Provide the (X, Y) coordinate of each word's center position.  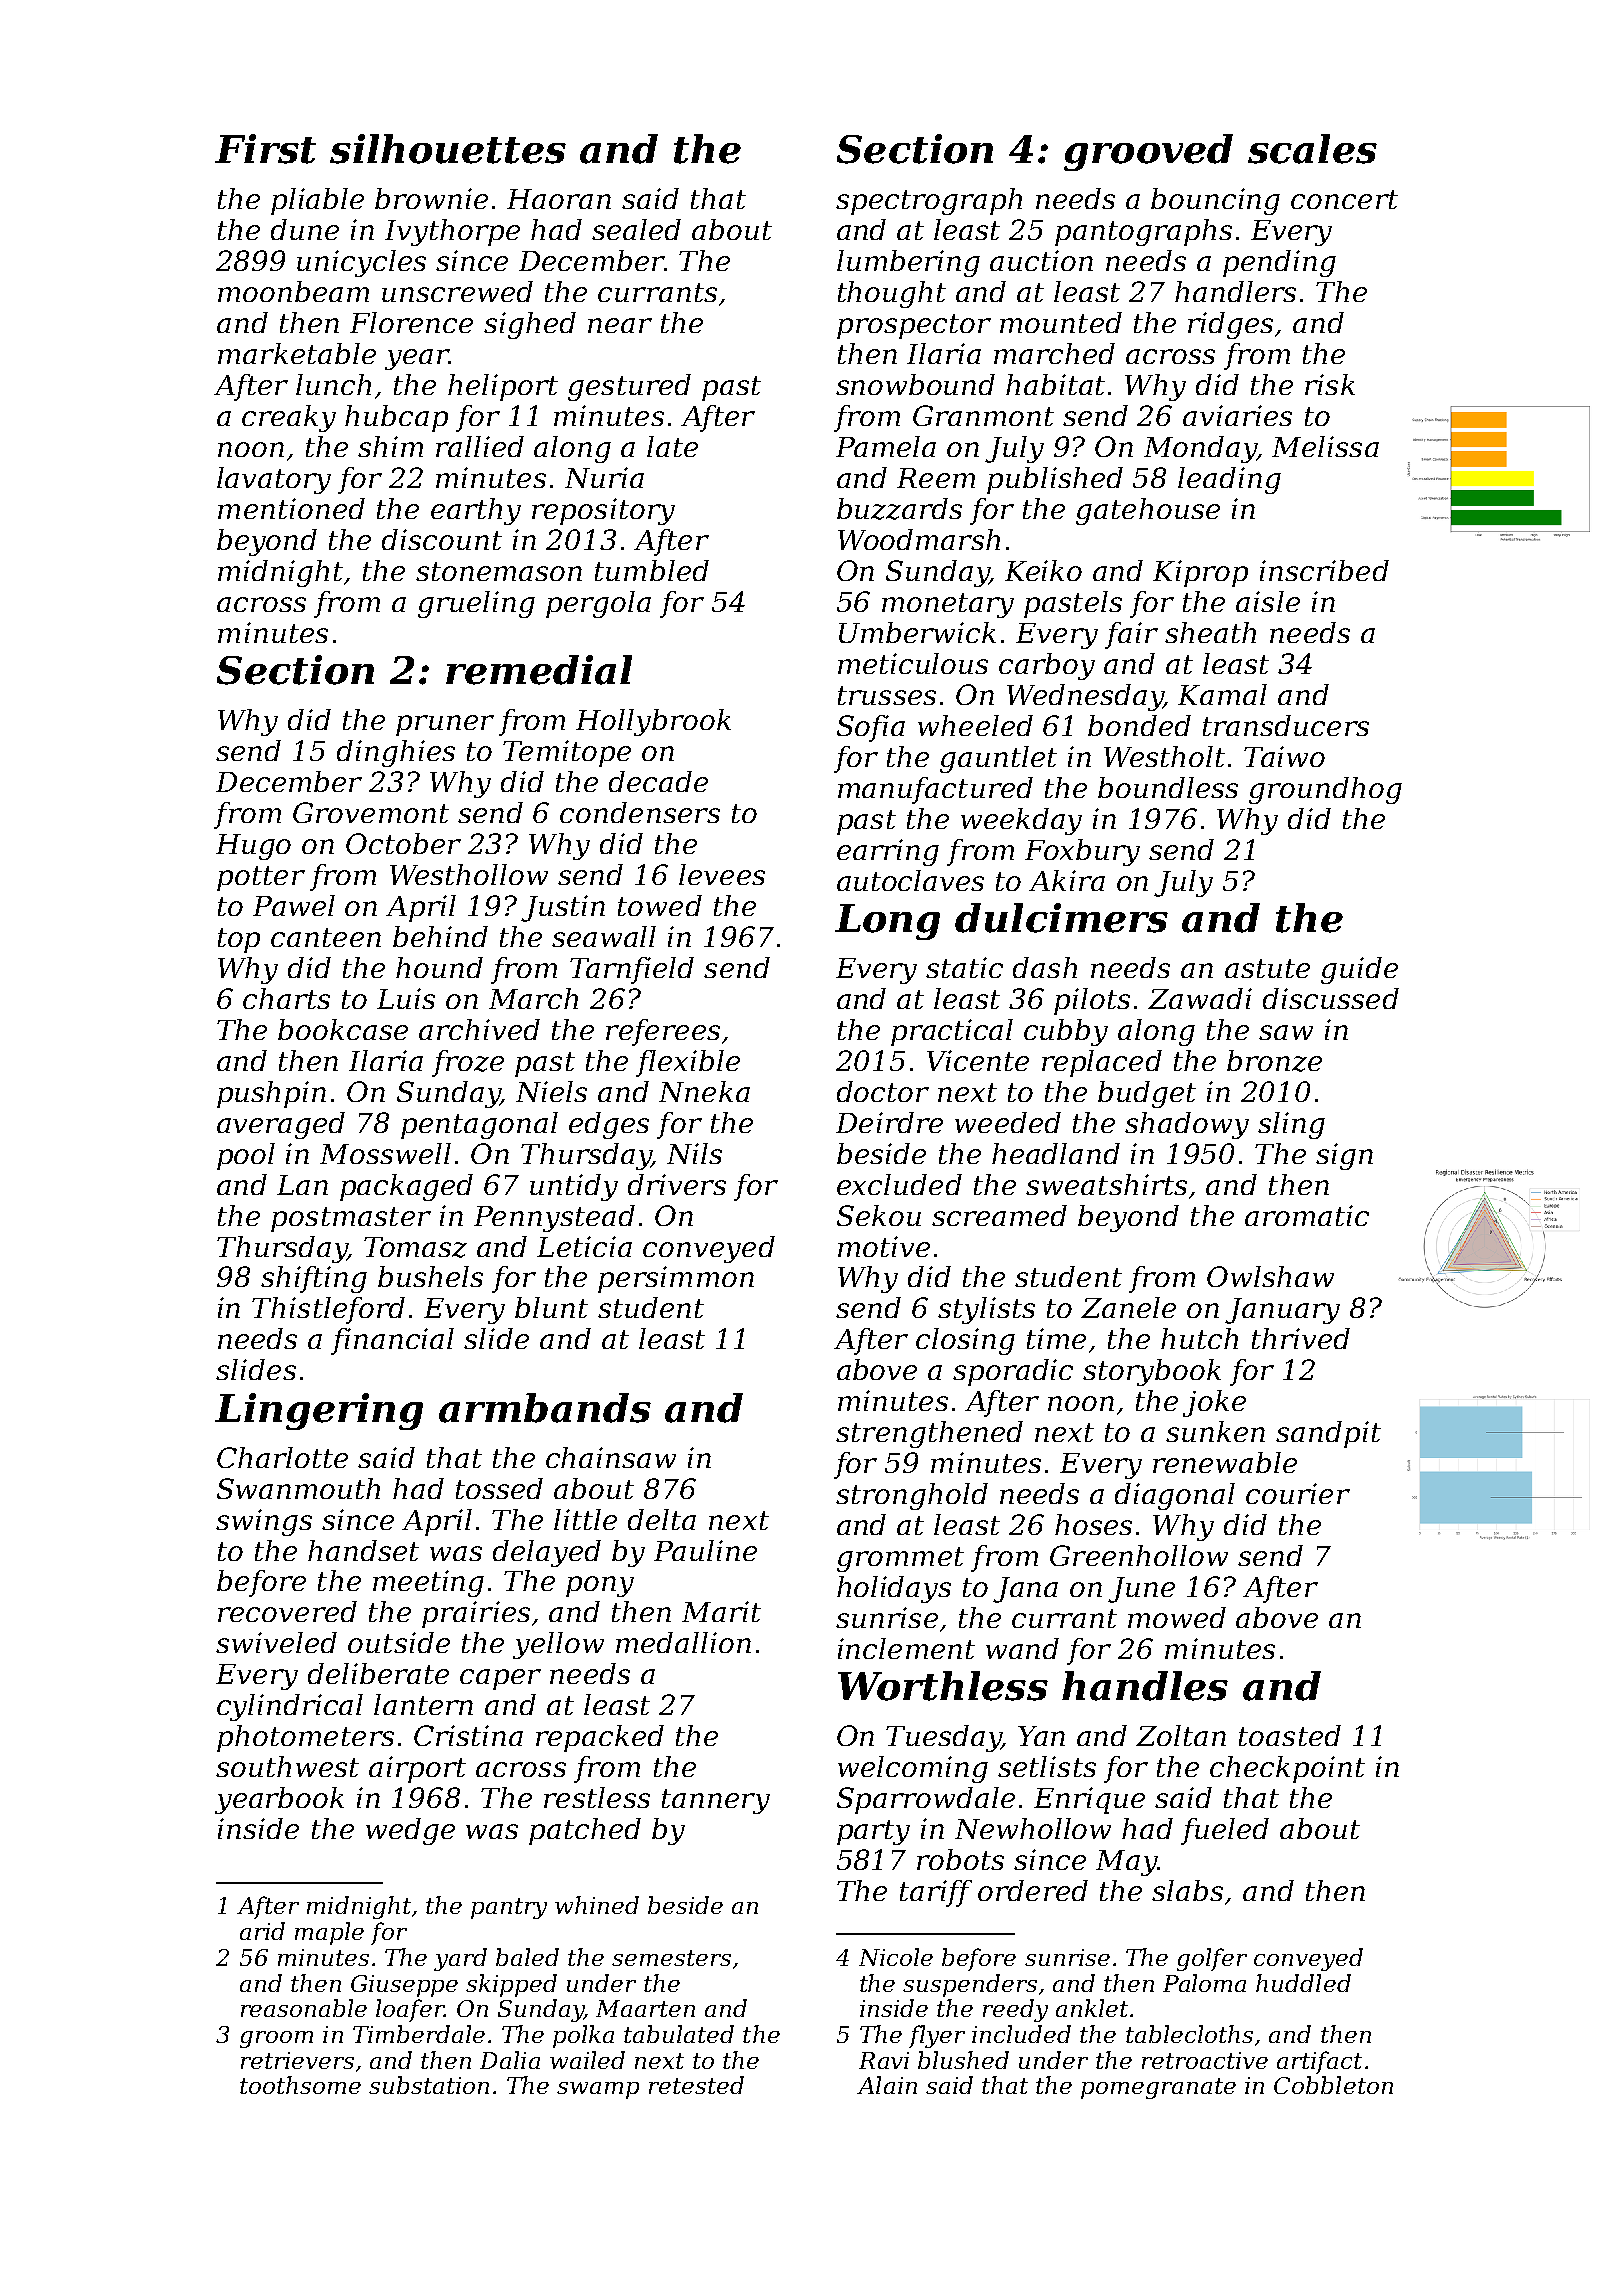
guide (1359, 970)
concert (1344, 199)
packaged (406, 1187)
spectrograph (929, 201)
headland (1056, 1153)
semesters (671, 1958)
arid (262, 1931)
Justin (563, 908)
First (265, 149)
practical (952, 1032)
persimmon (676, 1279)
